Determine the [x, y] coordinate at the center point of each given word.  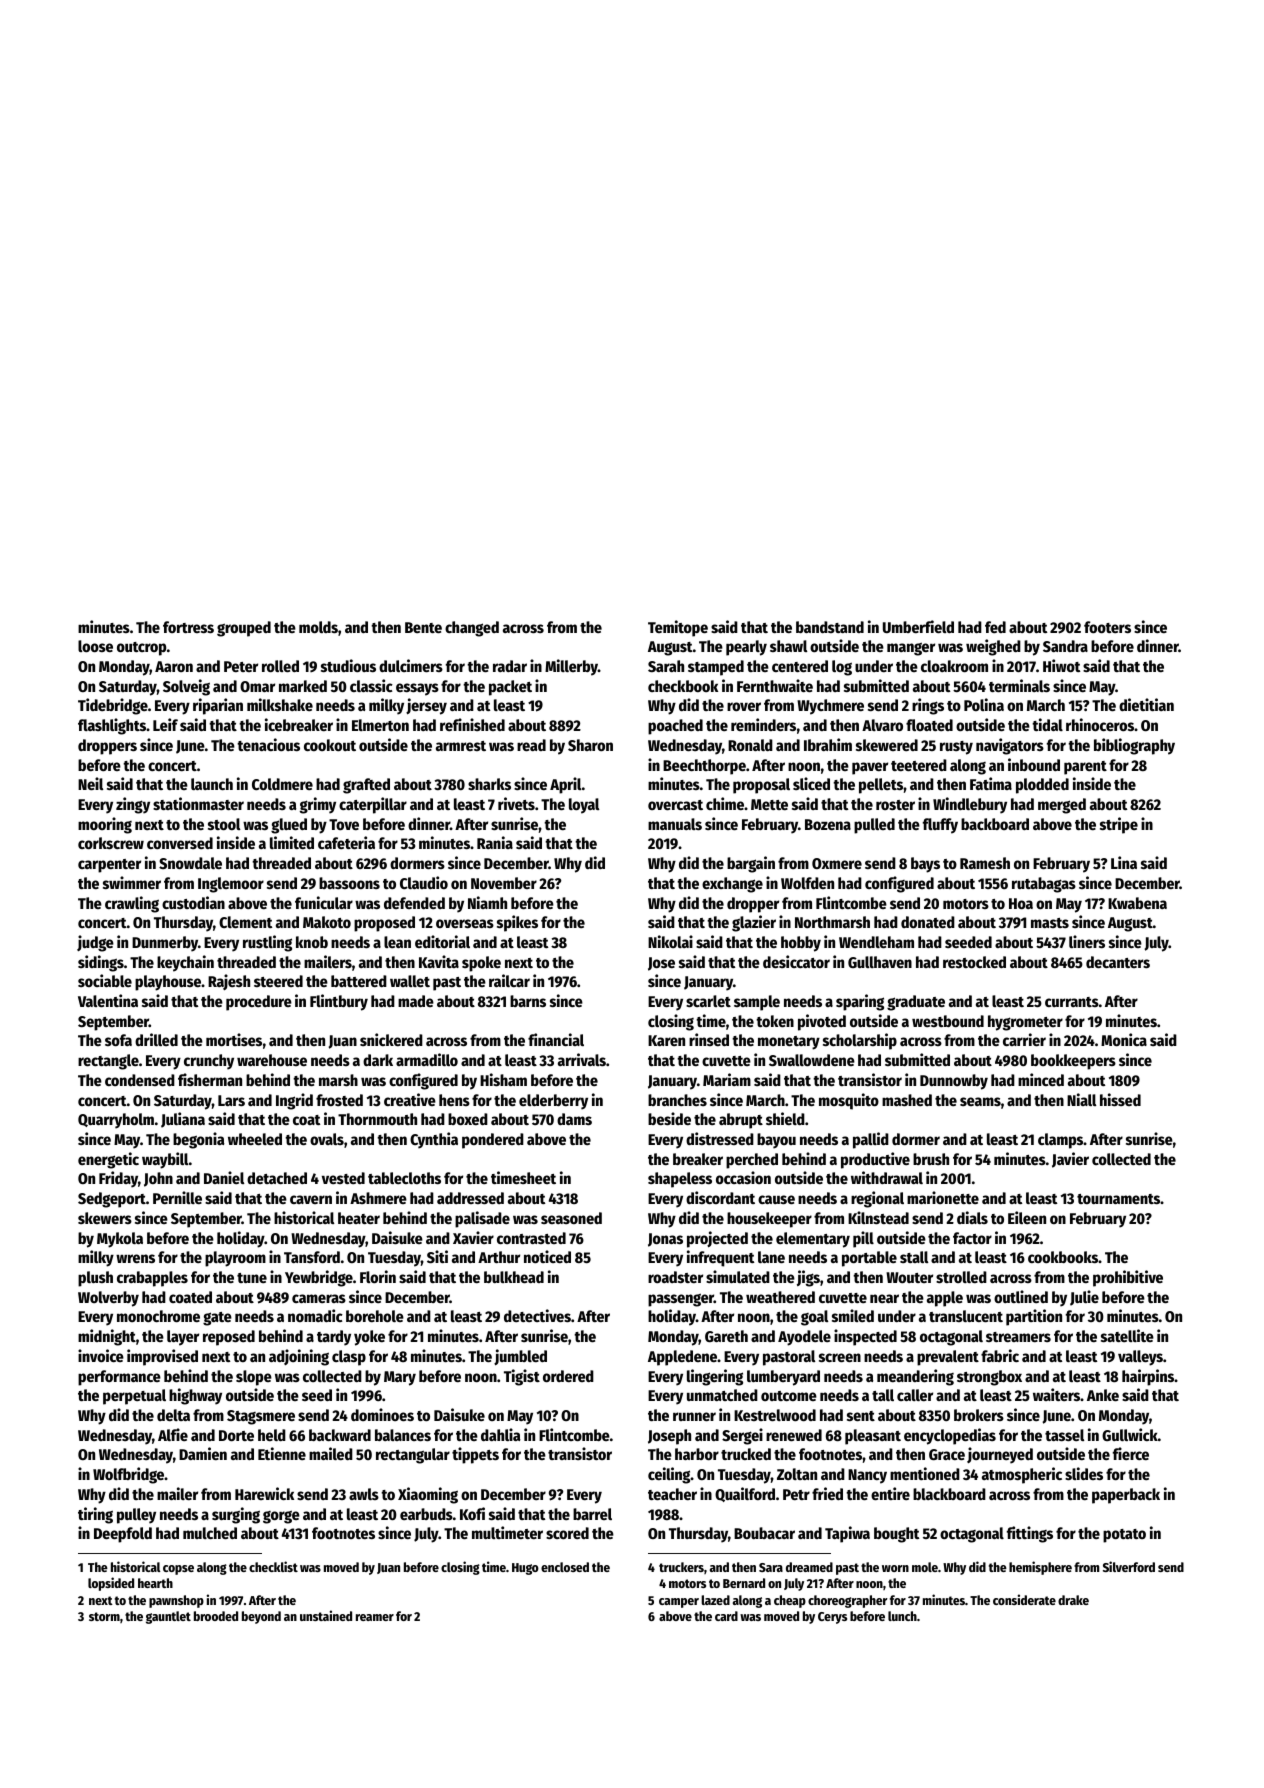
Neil [90, 783]
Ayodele [804, 1338]
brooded [216, 1616]
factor [972, 1238]
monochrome [158, 1316]
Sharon [590, 745]
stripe [1119, 825]
